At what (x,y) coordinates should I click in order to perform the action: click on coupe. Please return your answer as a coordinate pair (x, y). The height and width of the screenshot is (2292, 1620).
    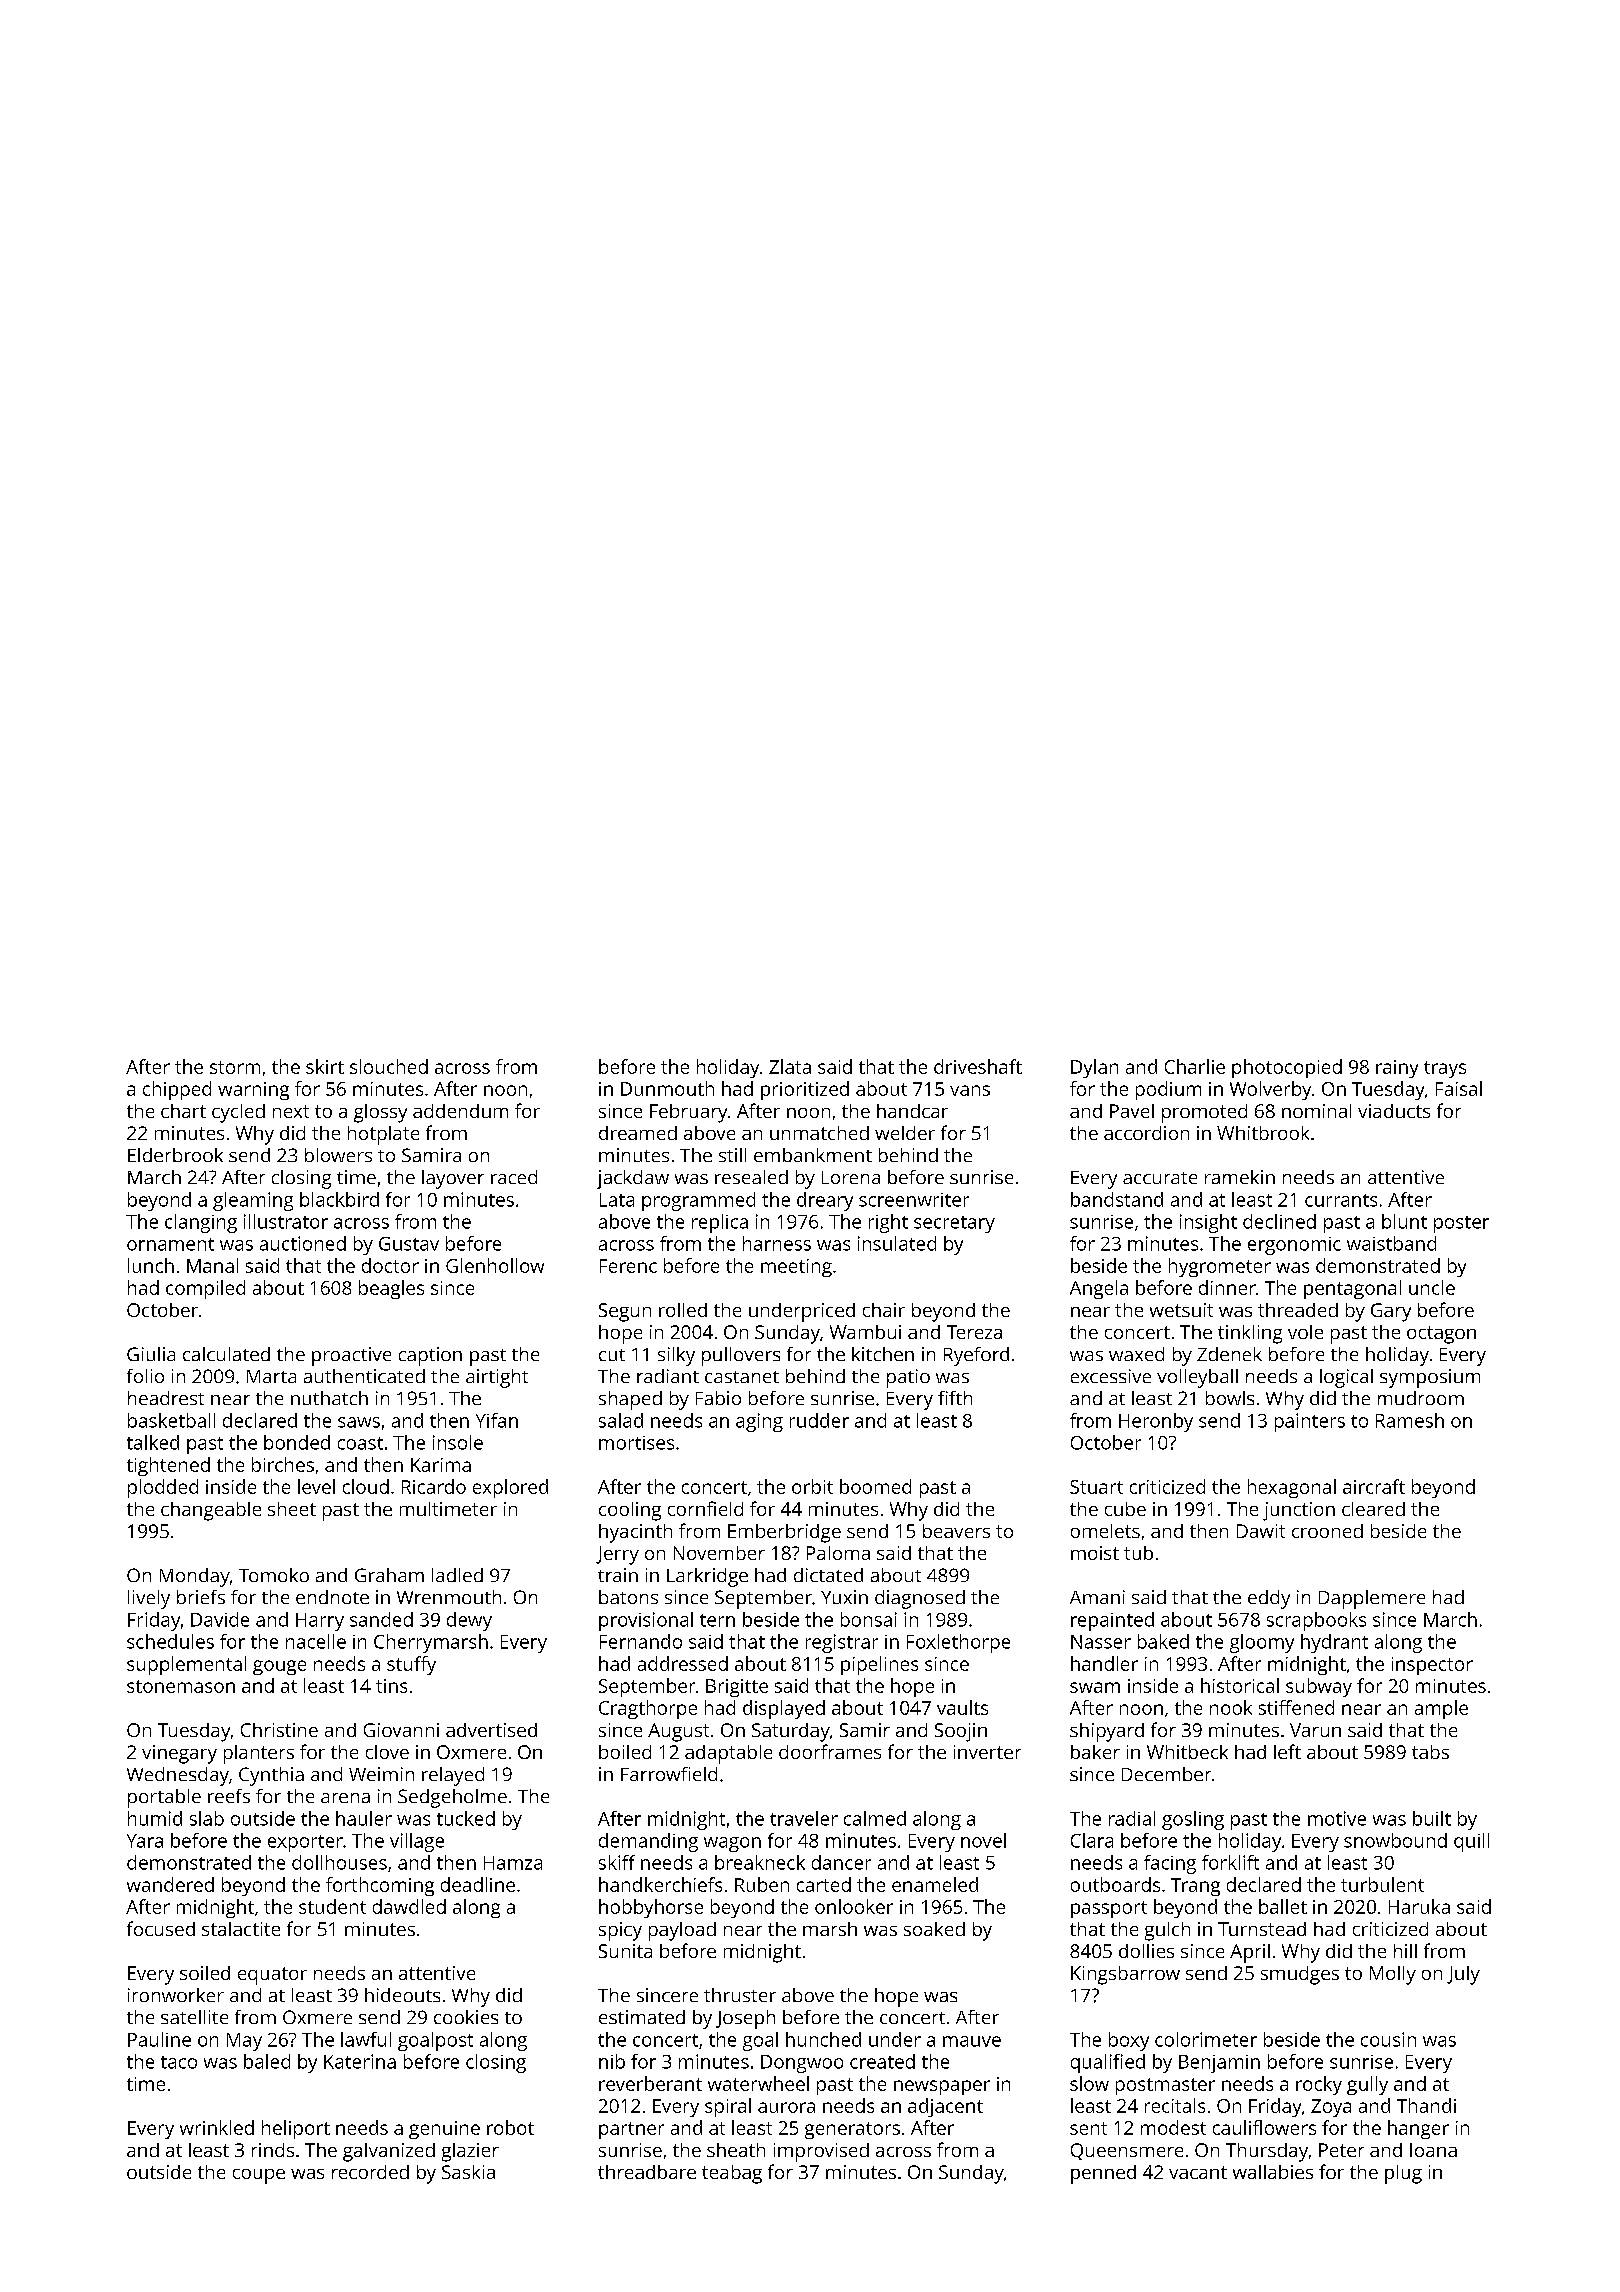
    Looking at the image, I should click on (259, 2176).
